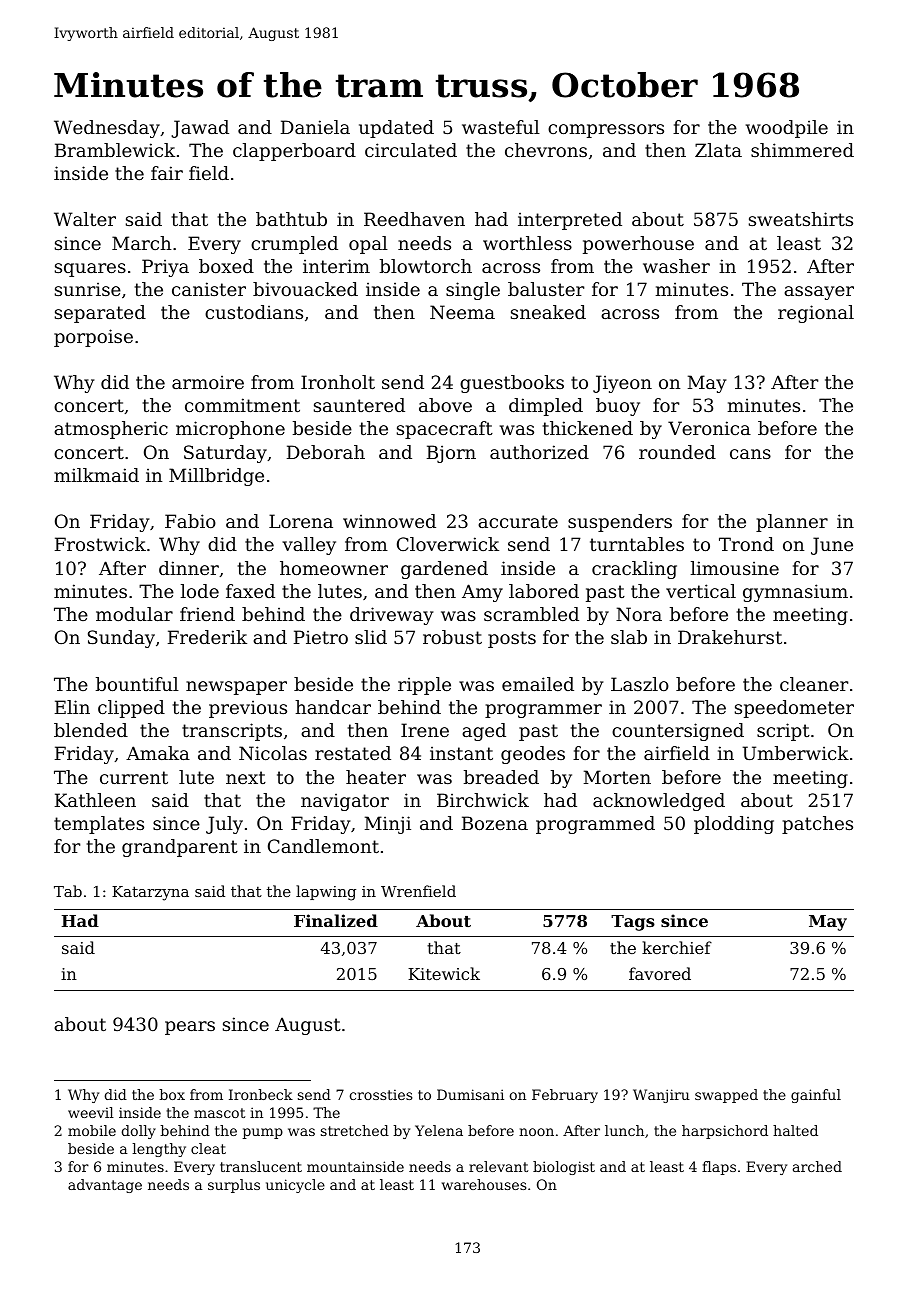  I want to click on advantage, so click(105, 1186).
